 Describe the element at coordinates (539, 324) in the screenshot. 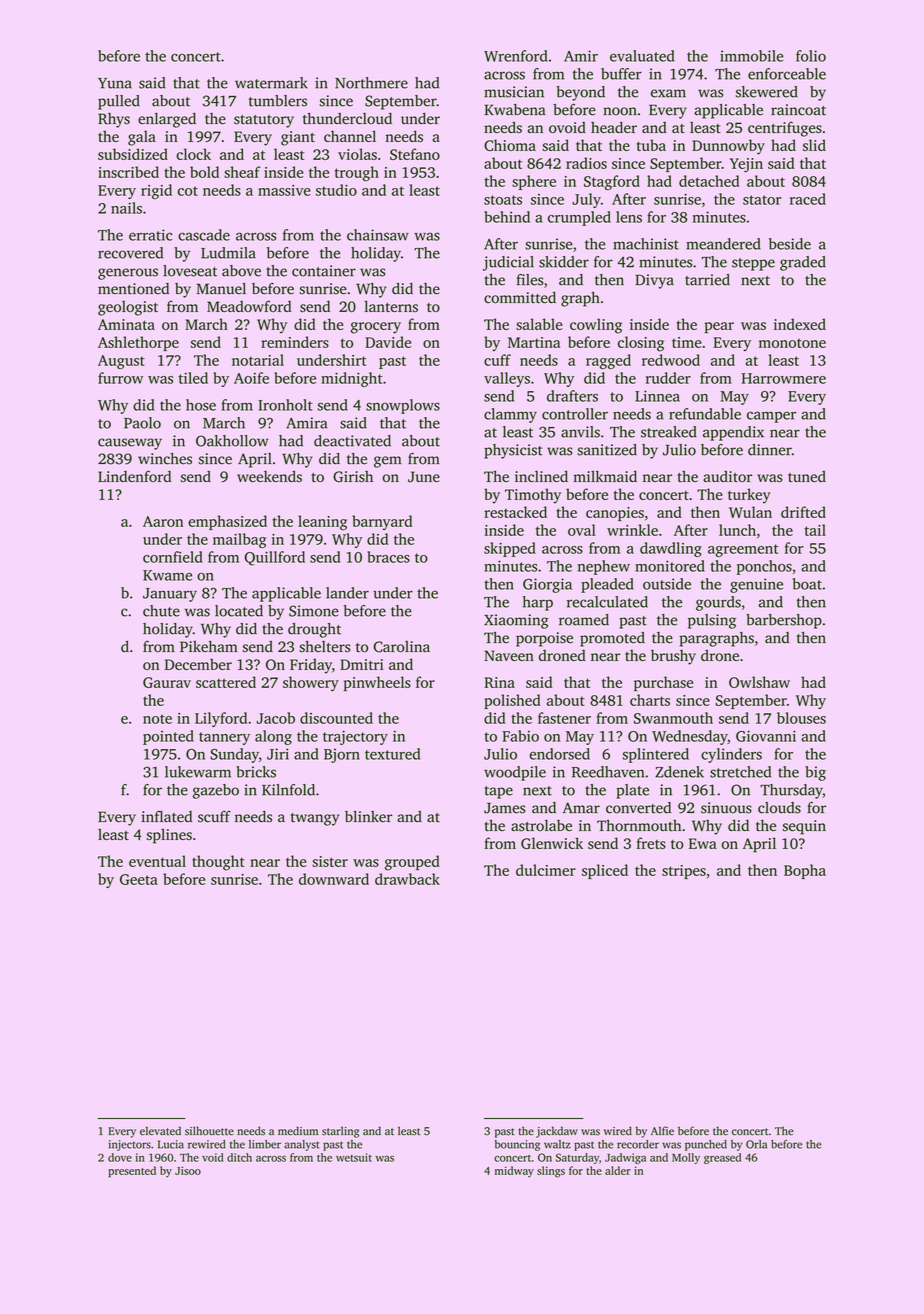

I see `salable` at that location.
